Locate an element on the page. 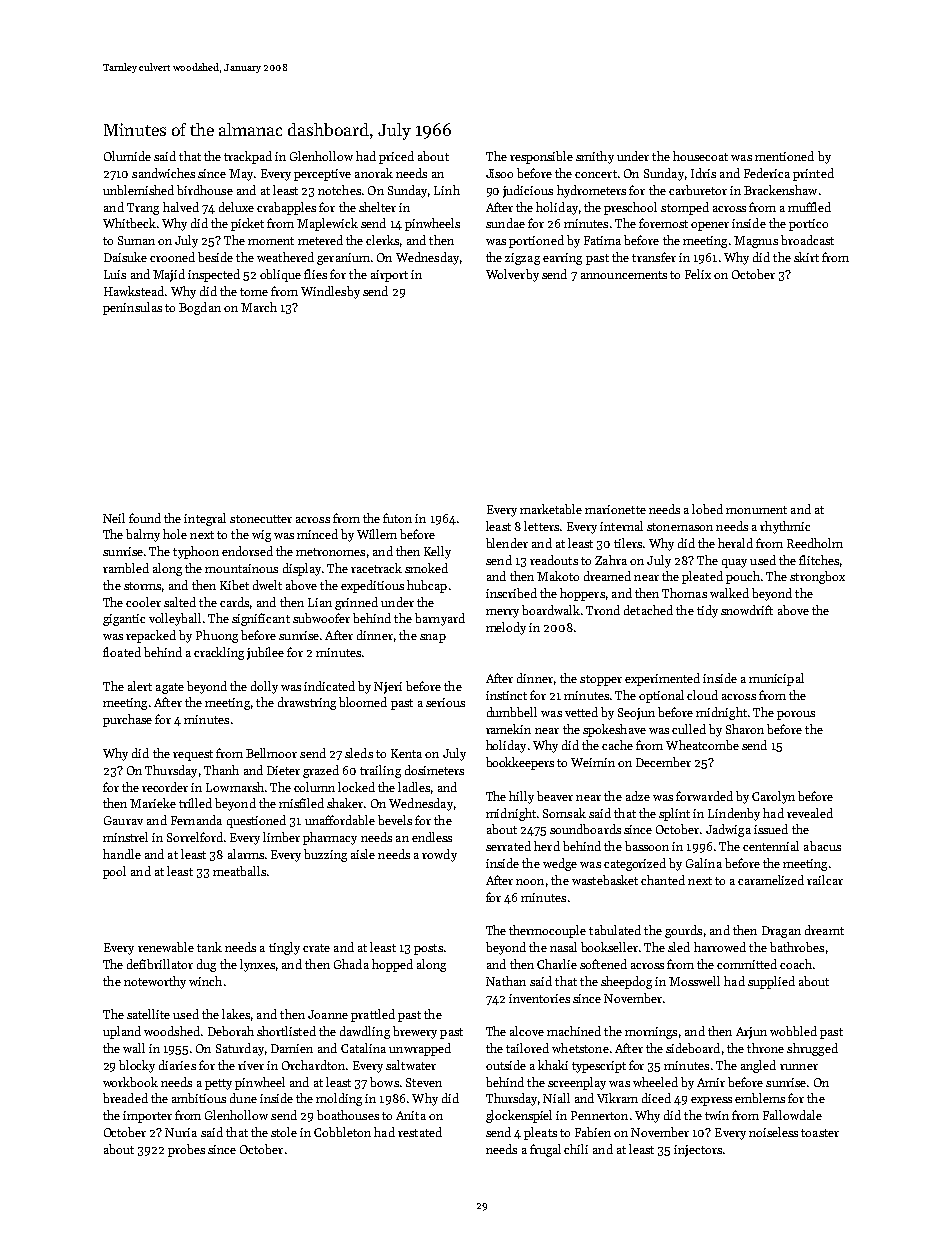 This page has height=1233, width=952. letters is located at coordinates (541, 526).
